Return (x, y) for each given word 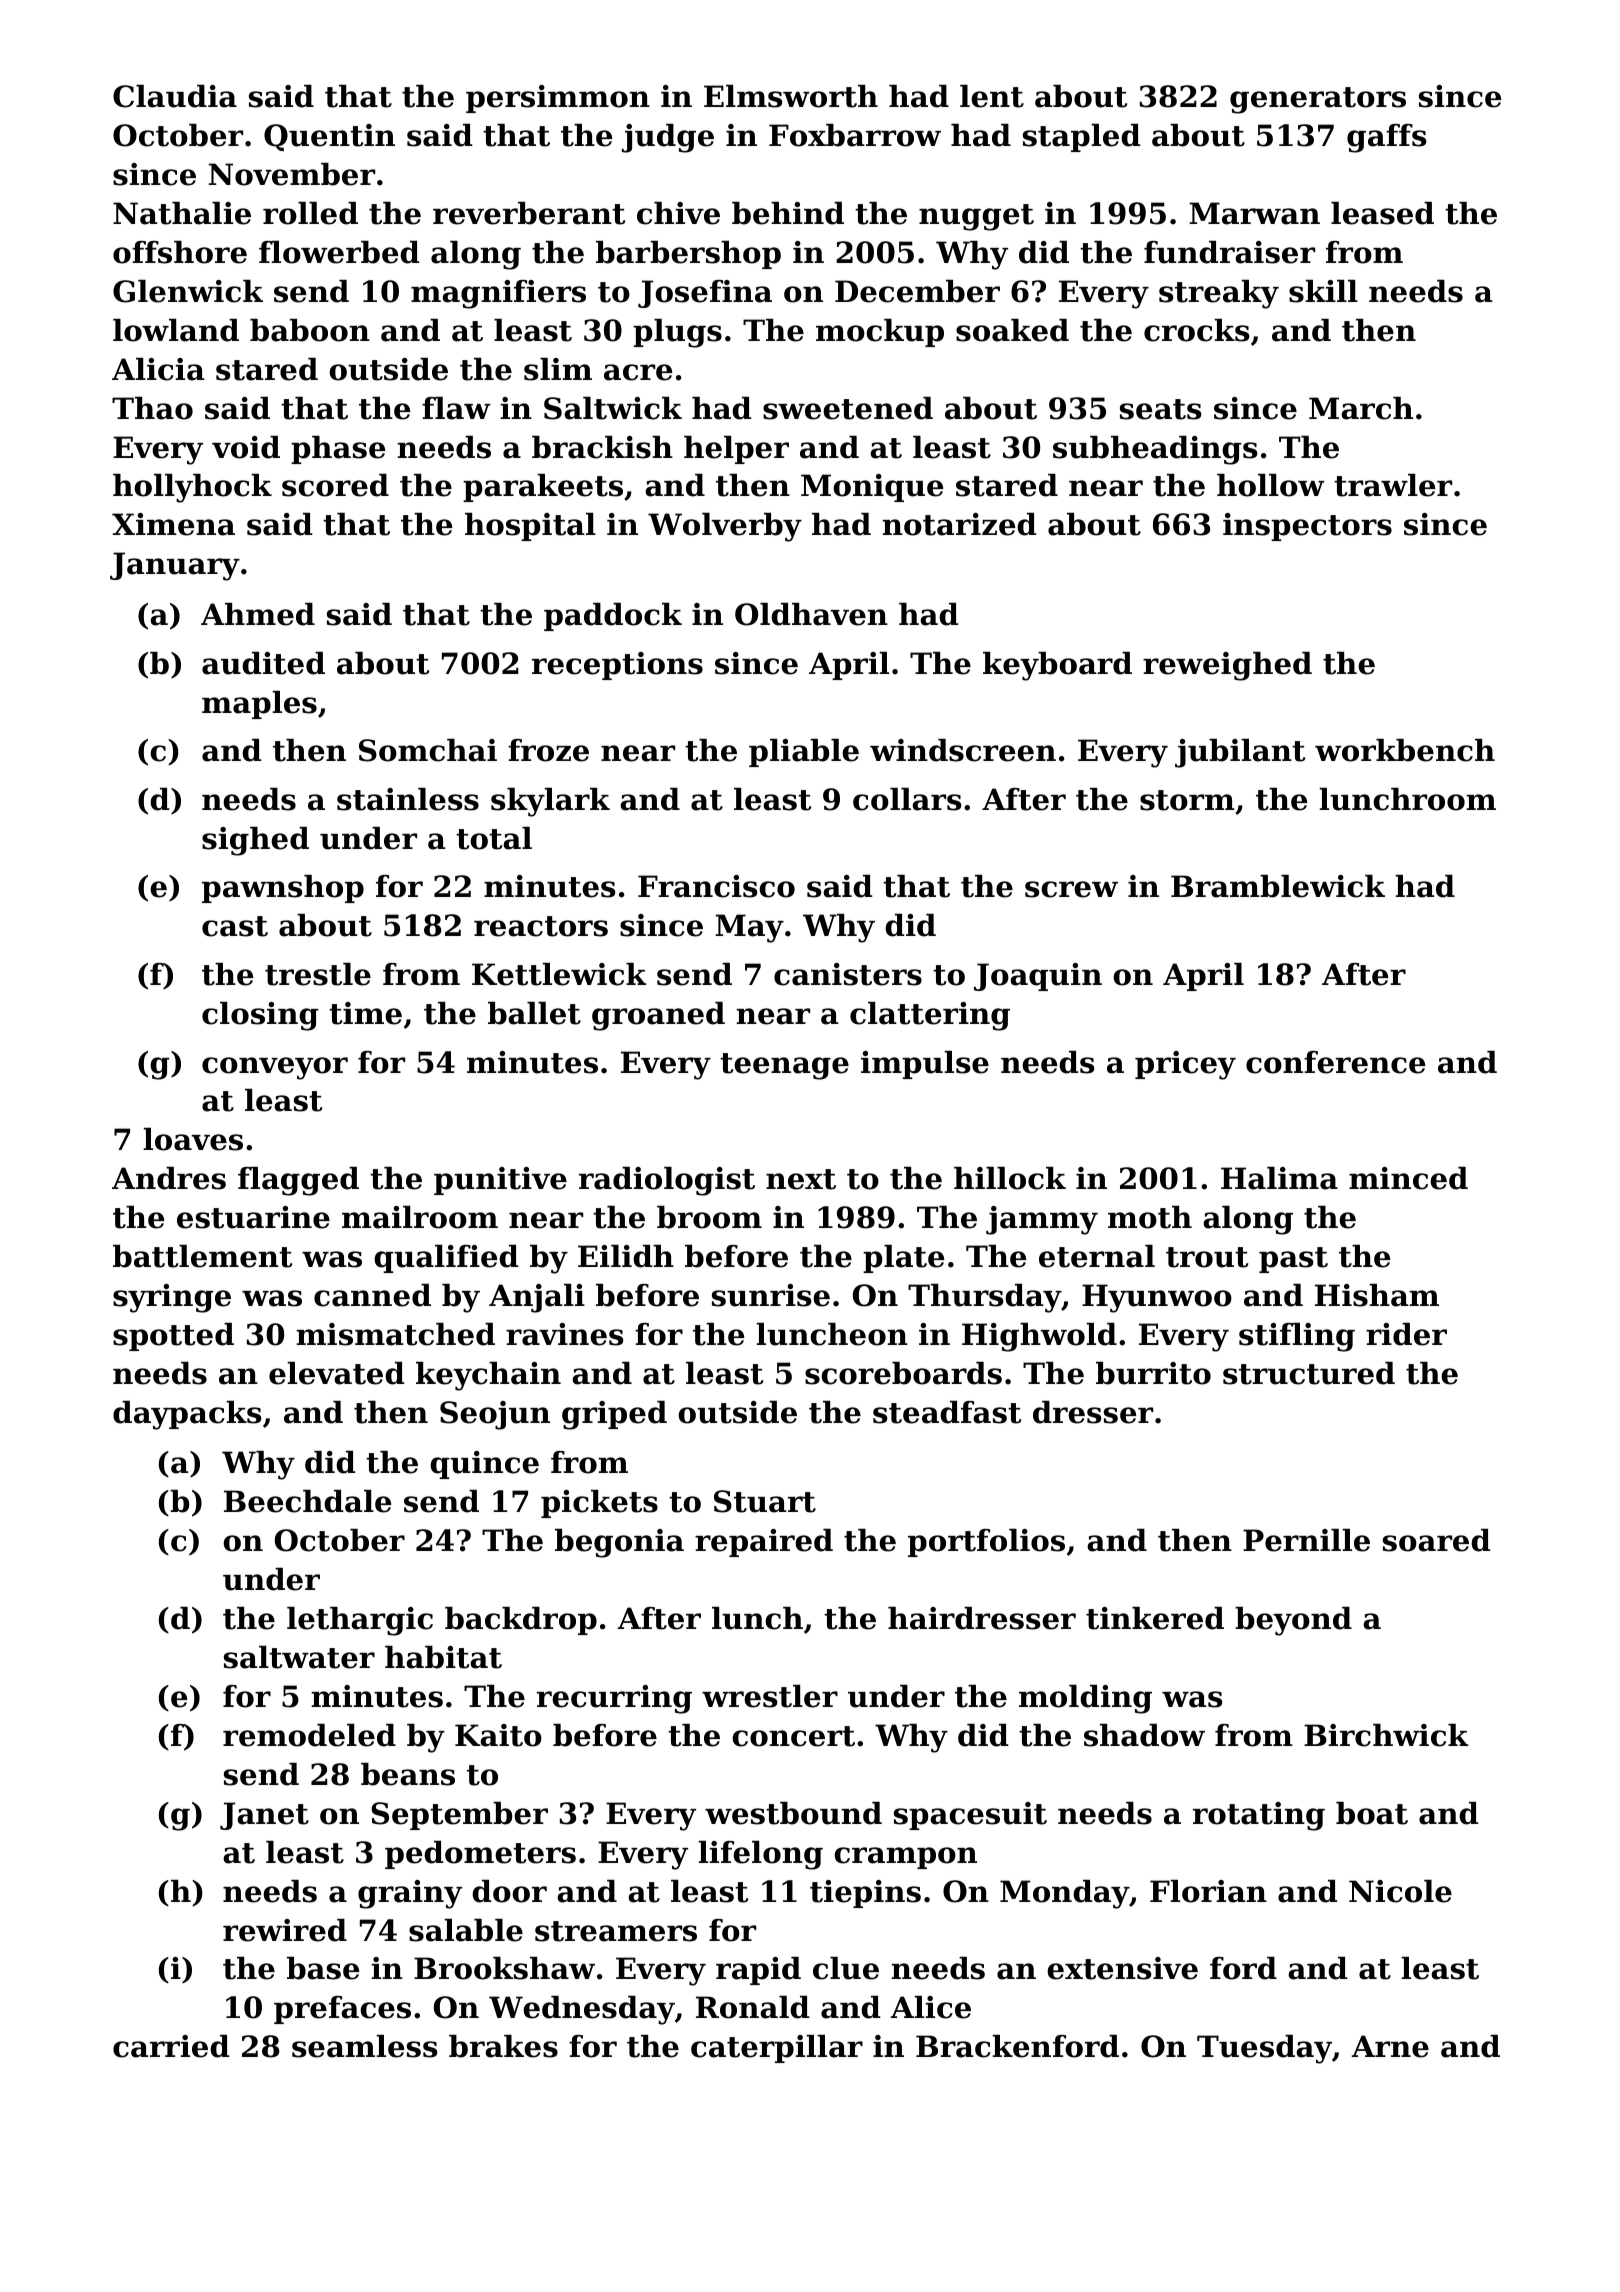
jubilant (1240, 753)
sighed (255, 841)
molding (1085, 1699)
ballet (534, 1013)
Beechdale (307, 1501)
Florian (1208, 1891)
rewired (285, 1930)
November (292, 174)
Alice (931, 2007)
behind (788, 213)
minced (1408, 1178)
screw (1071, 889)
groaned (658, 1016)
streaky (1219, 294)
